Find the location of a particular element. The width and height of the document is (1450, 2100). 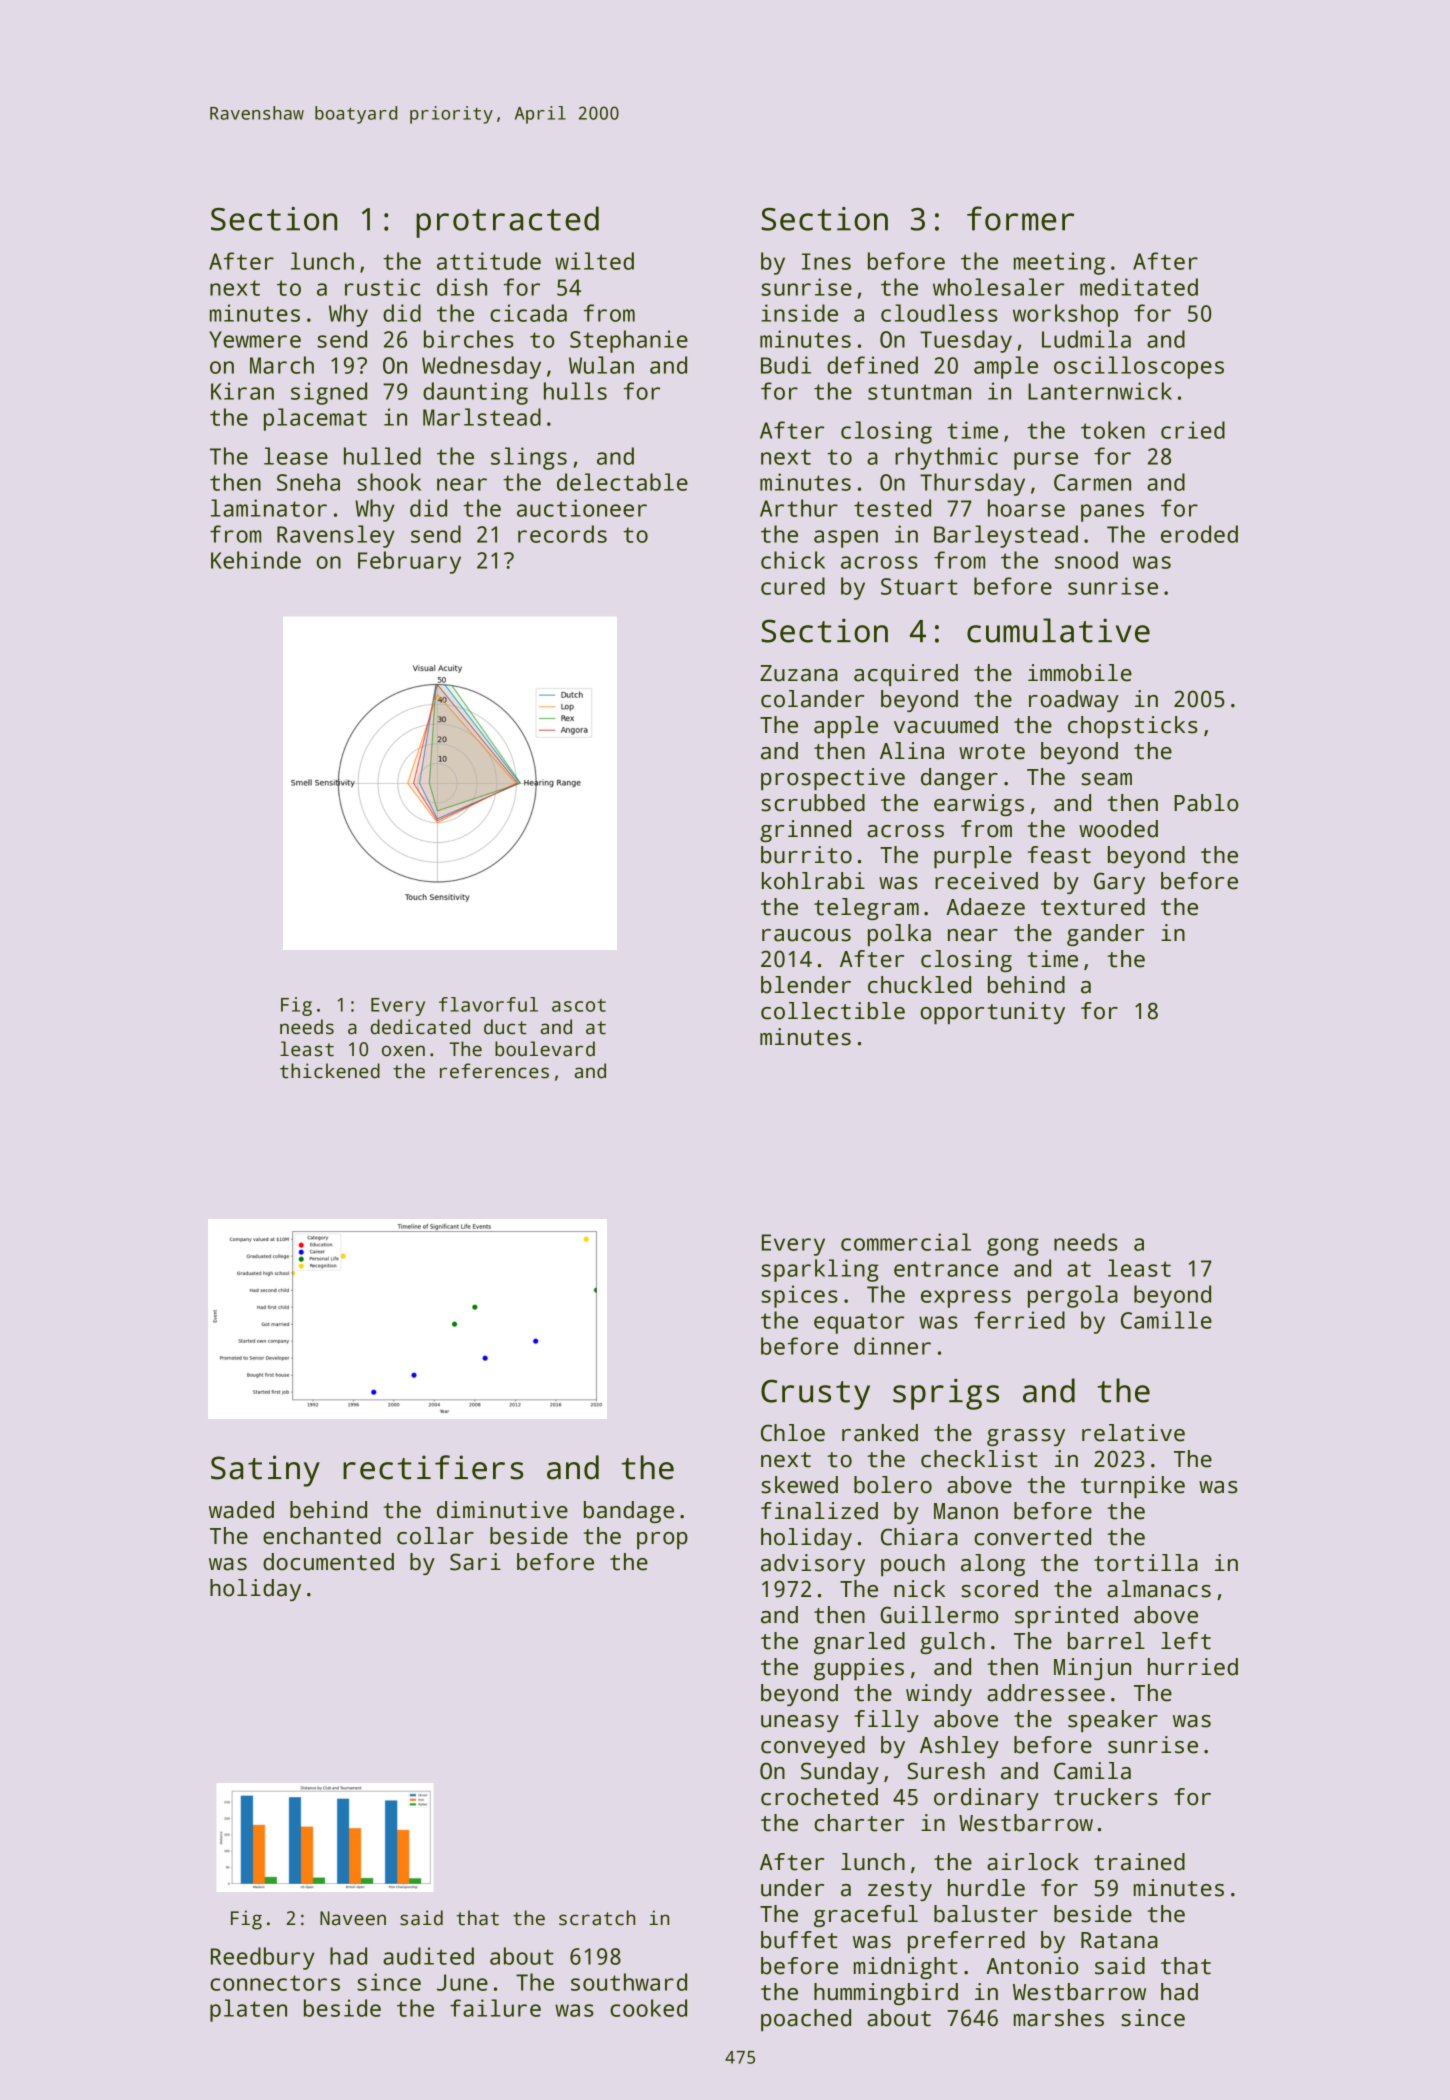

thickened is located at coordinates (330, 1071).
